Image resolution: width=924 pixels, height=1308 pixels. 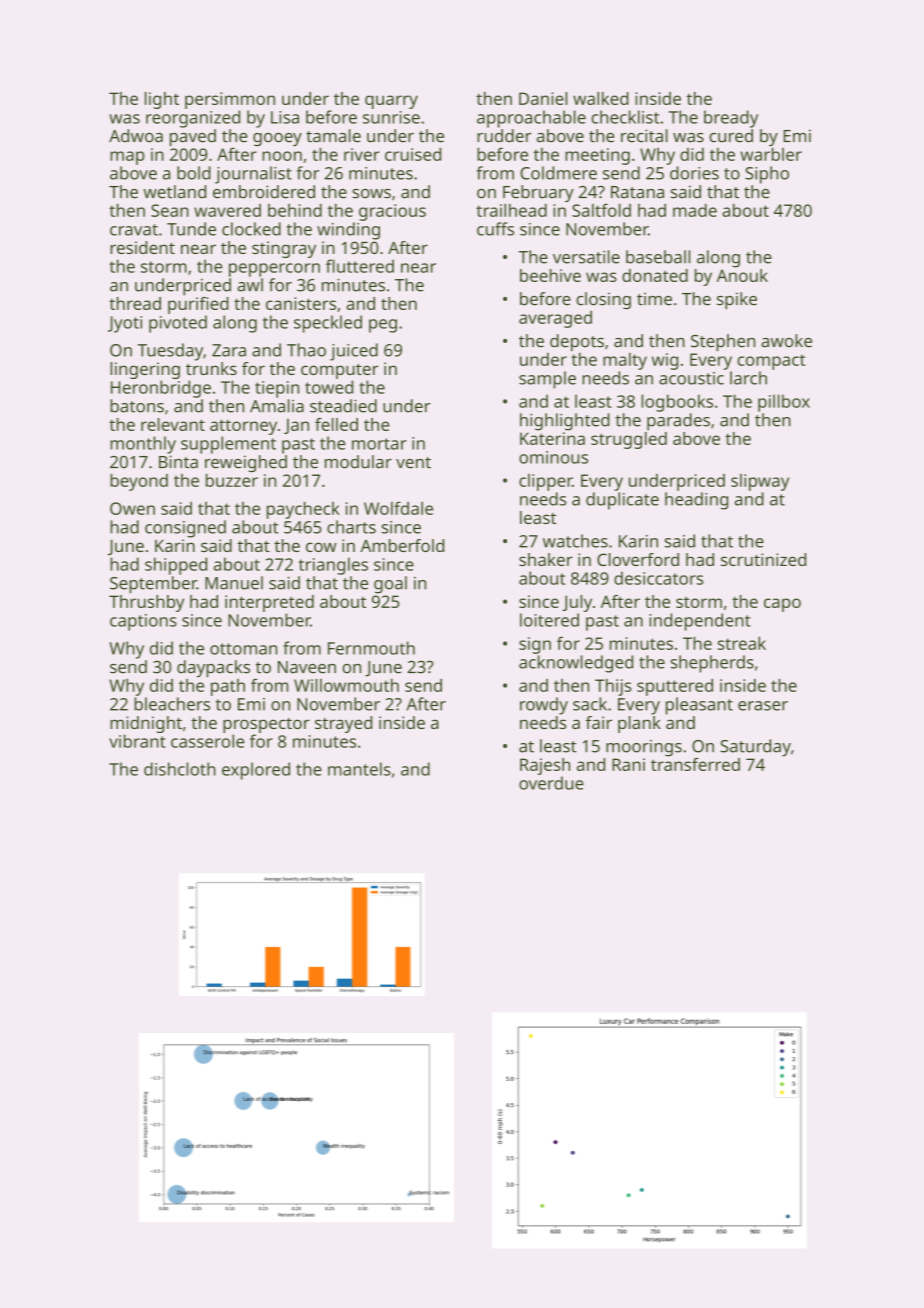 What do you see at coordinates (767, 175) in the screenshot?
I see `Sipho` at bounding box center [767, 175].
